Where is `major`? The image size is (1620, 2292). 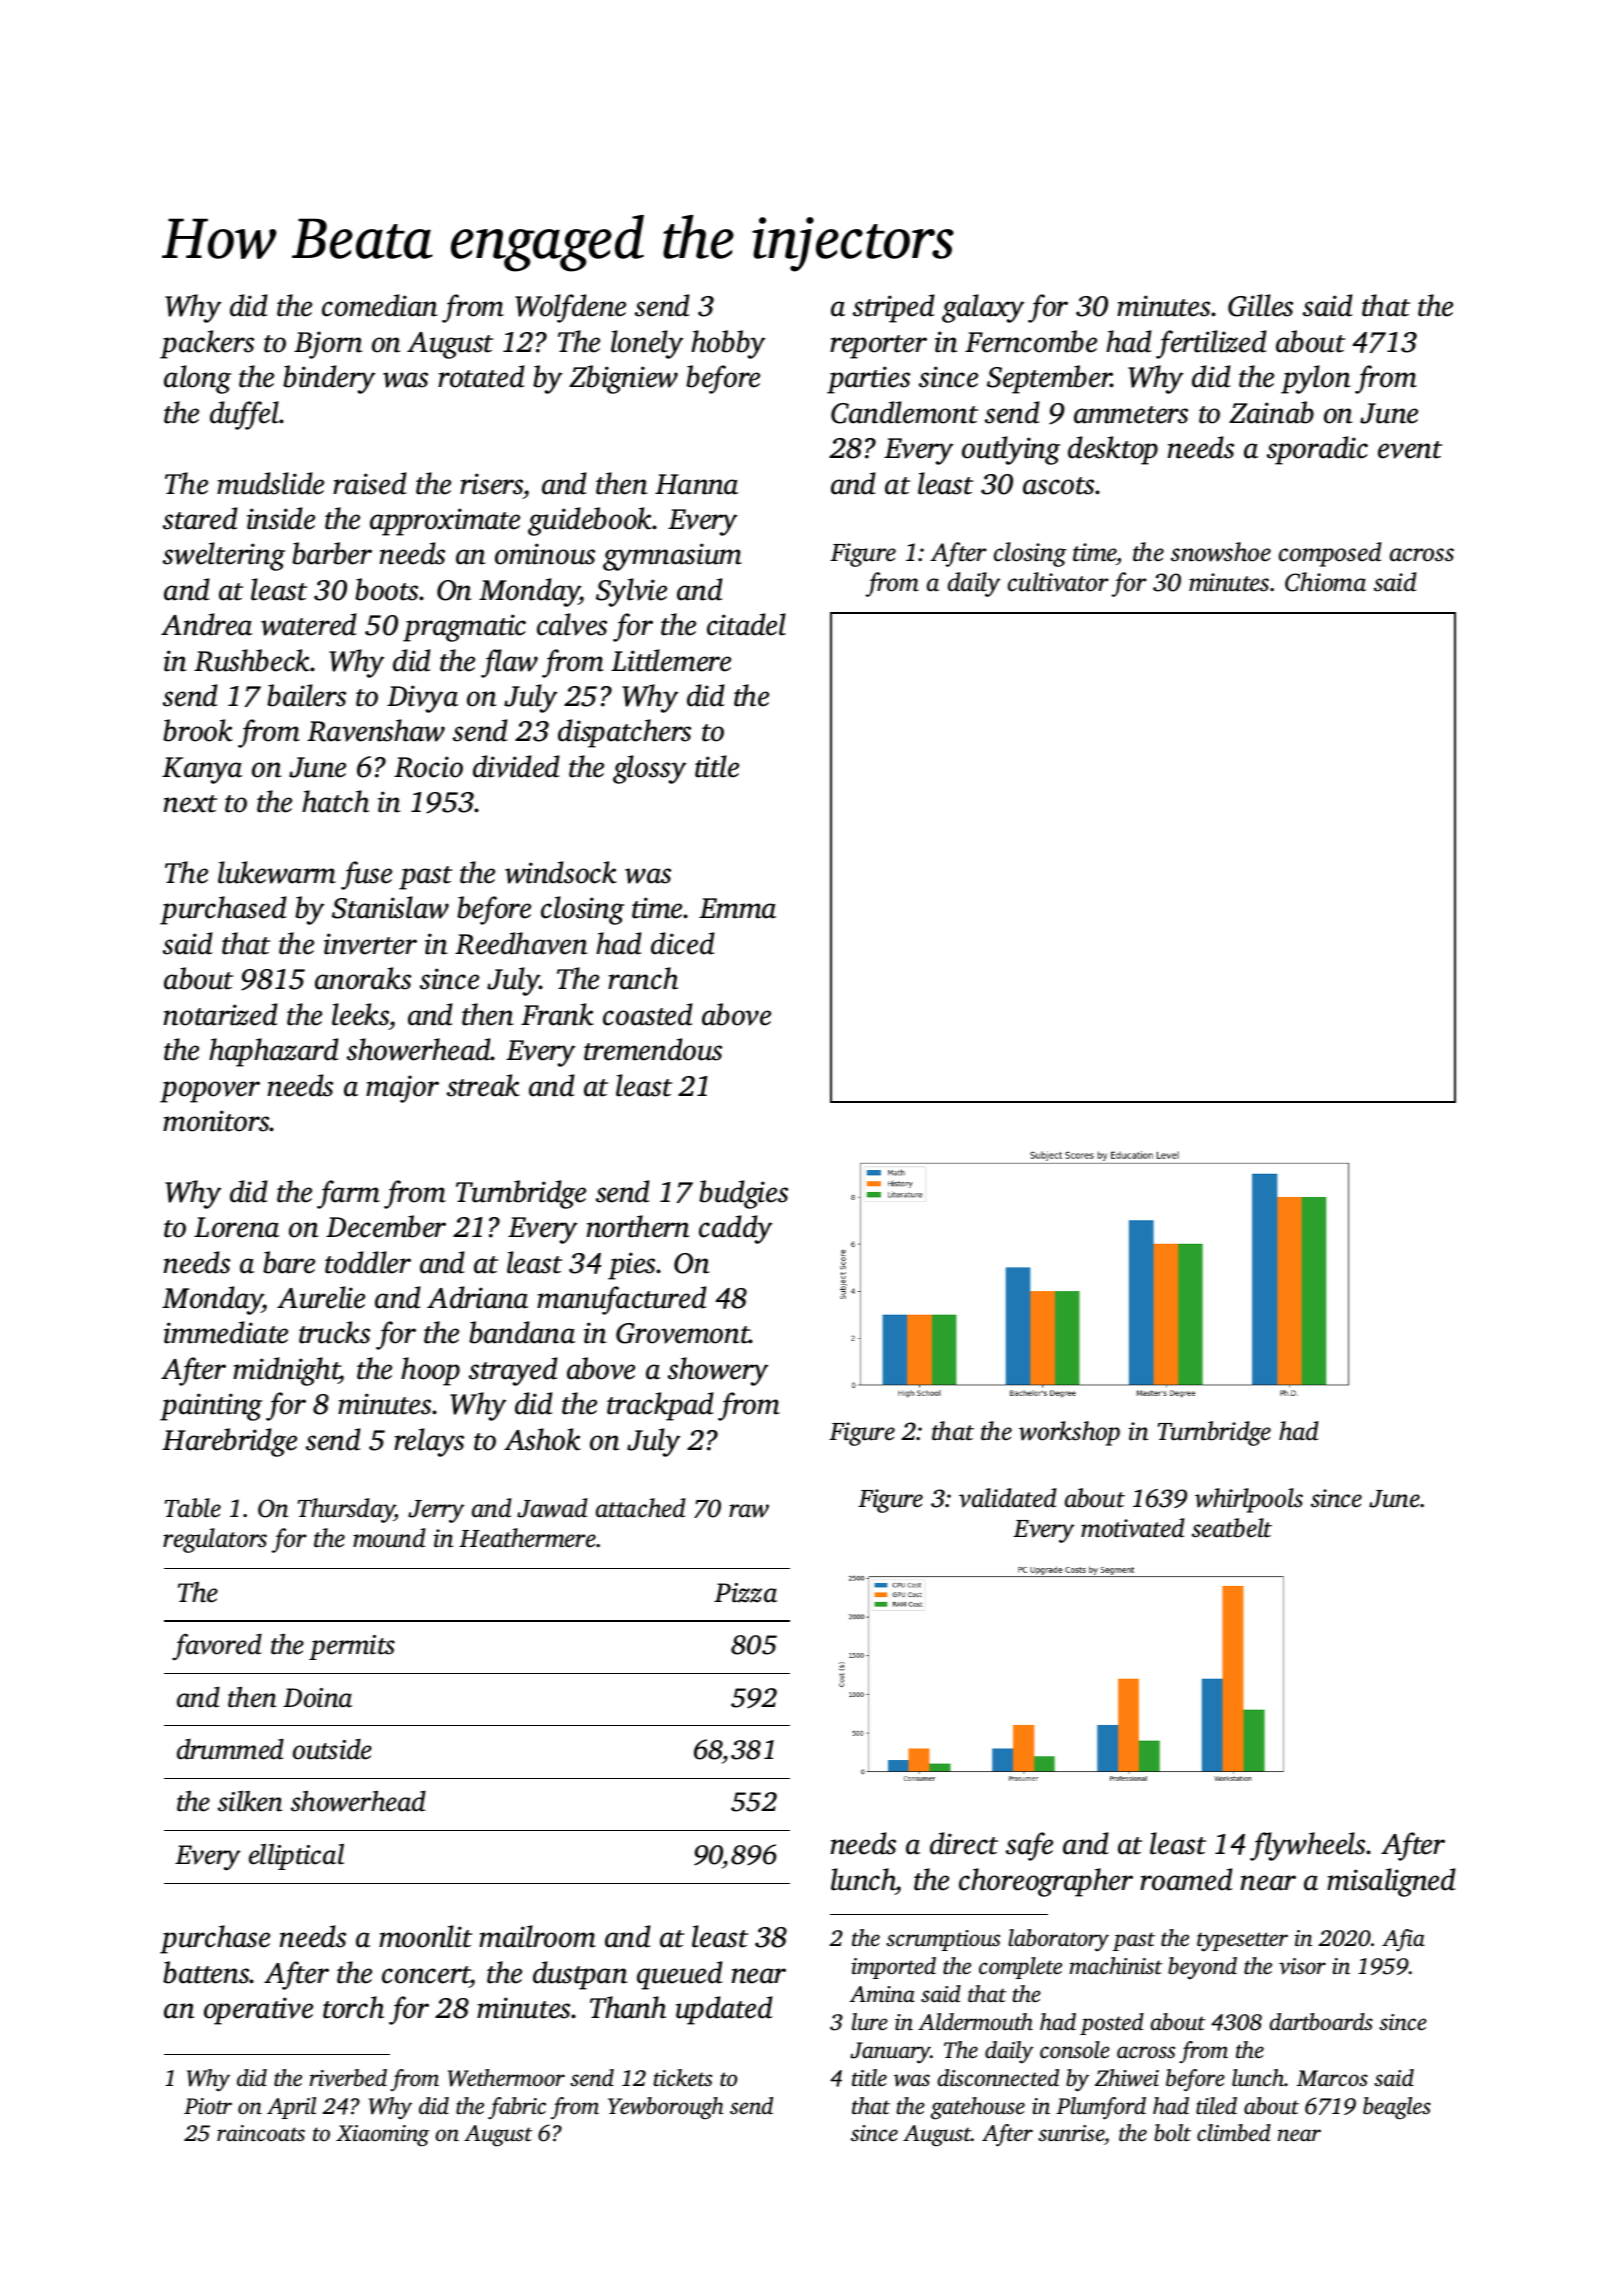 major is located at coordinates (402, 1089).
